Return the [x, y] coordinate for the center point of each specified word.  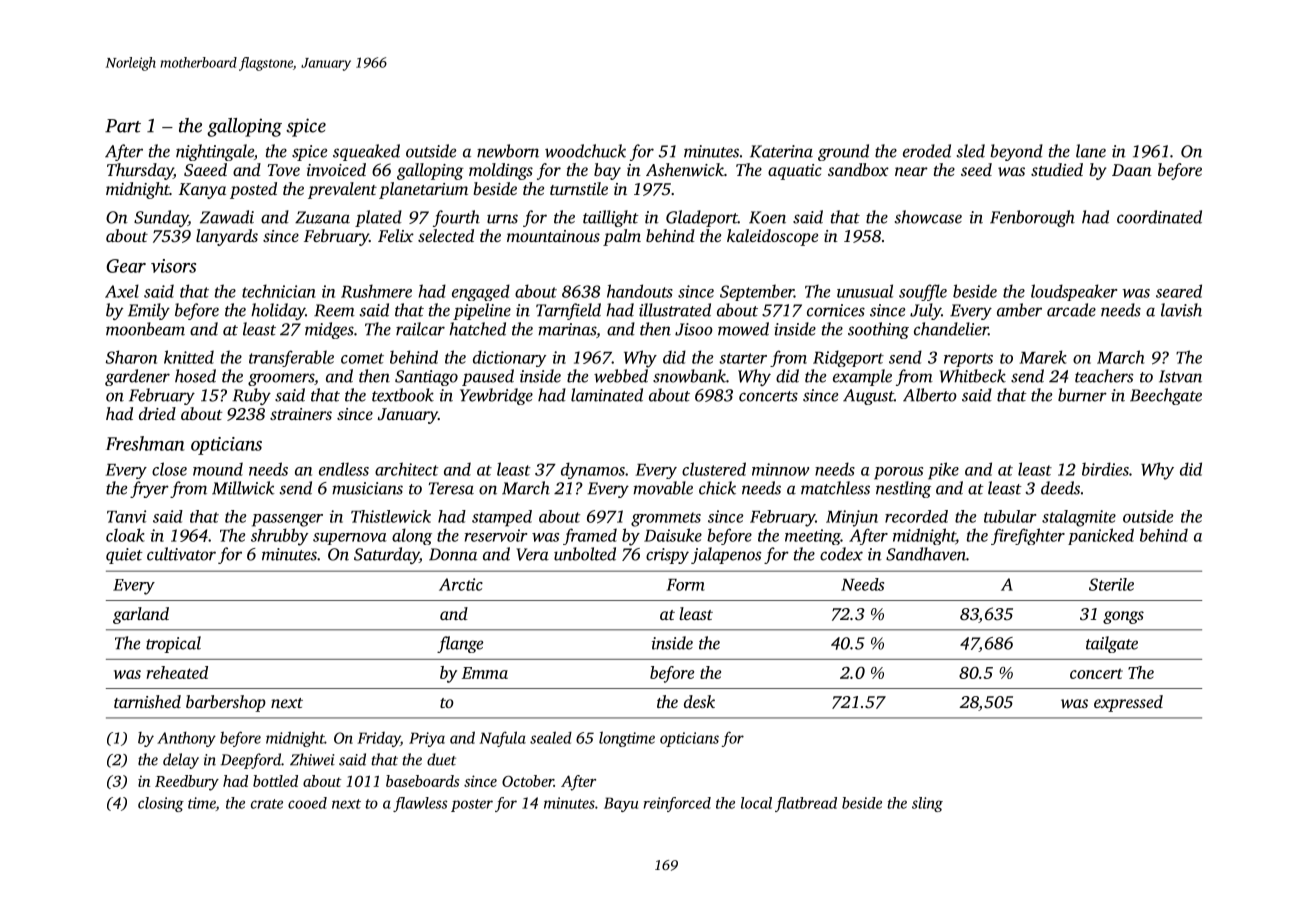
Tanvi [126, 516]
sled [971, 151]
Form [685, 585]
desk [699, 701]
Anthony [186, 739]
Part [123, 126]
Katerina [781, 151]
